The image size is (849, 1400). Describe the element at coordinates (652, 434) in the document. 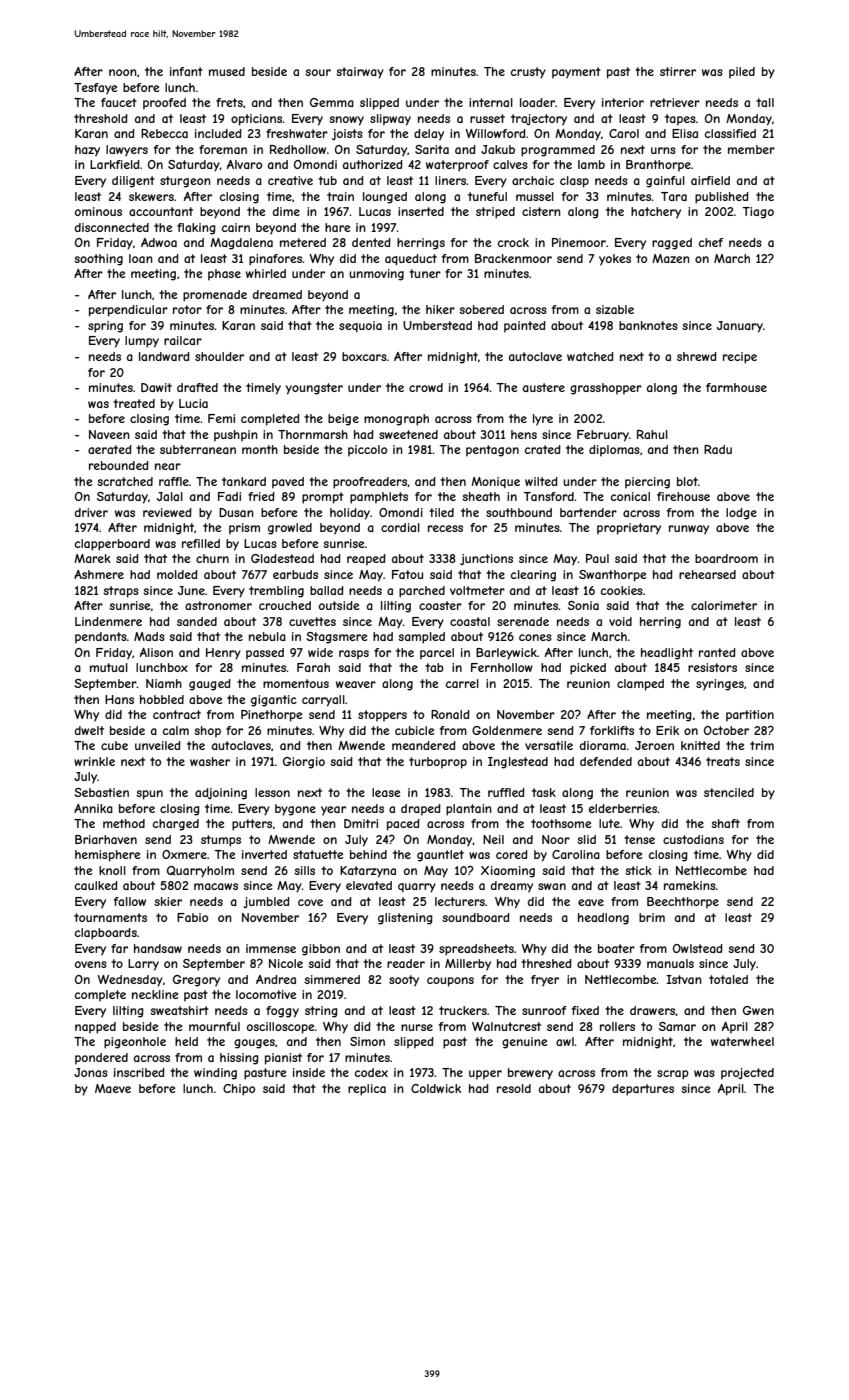

I see `Rahul` at that location.
